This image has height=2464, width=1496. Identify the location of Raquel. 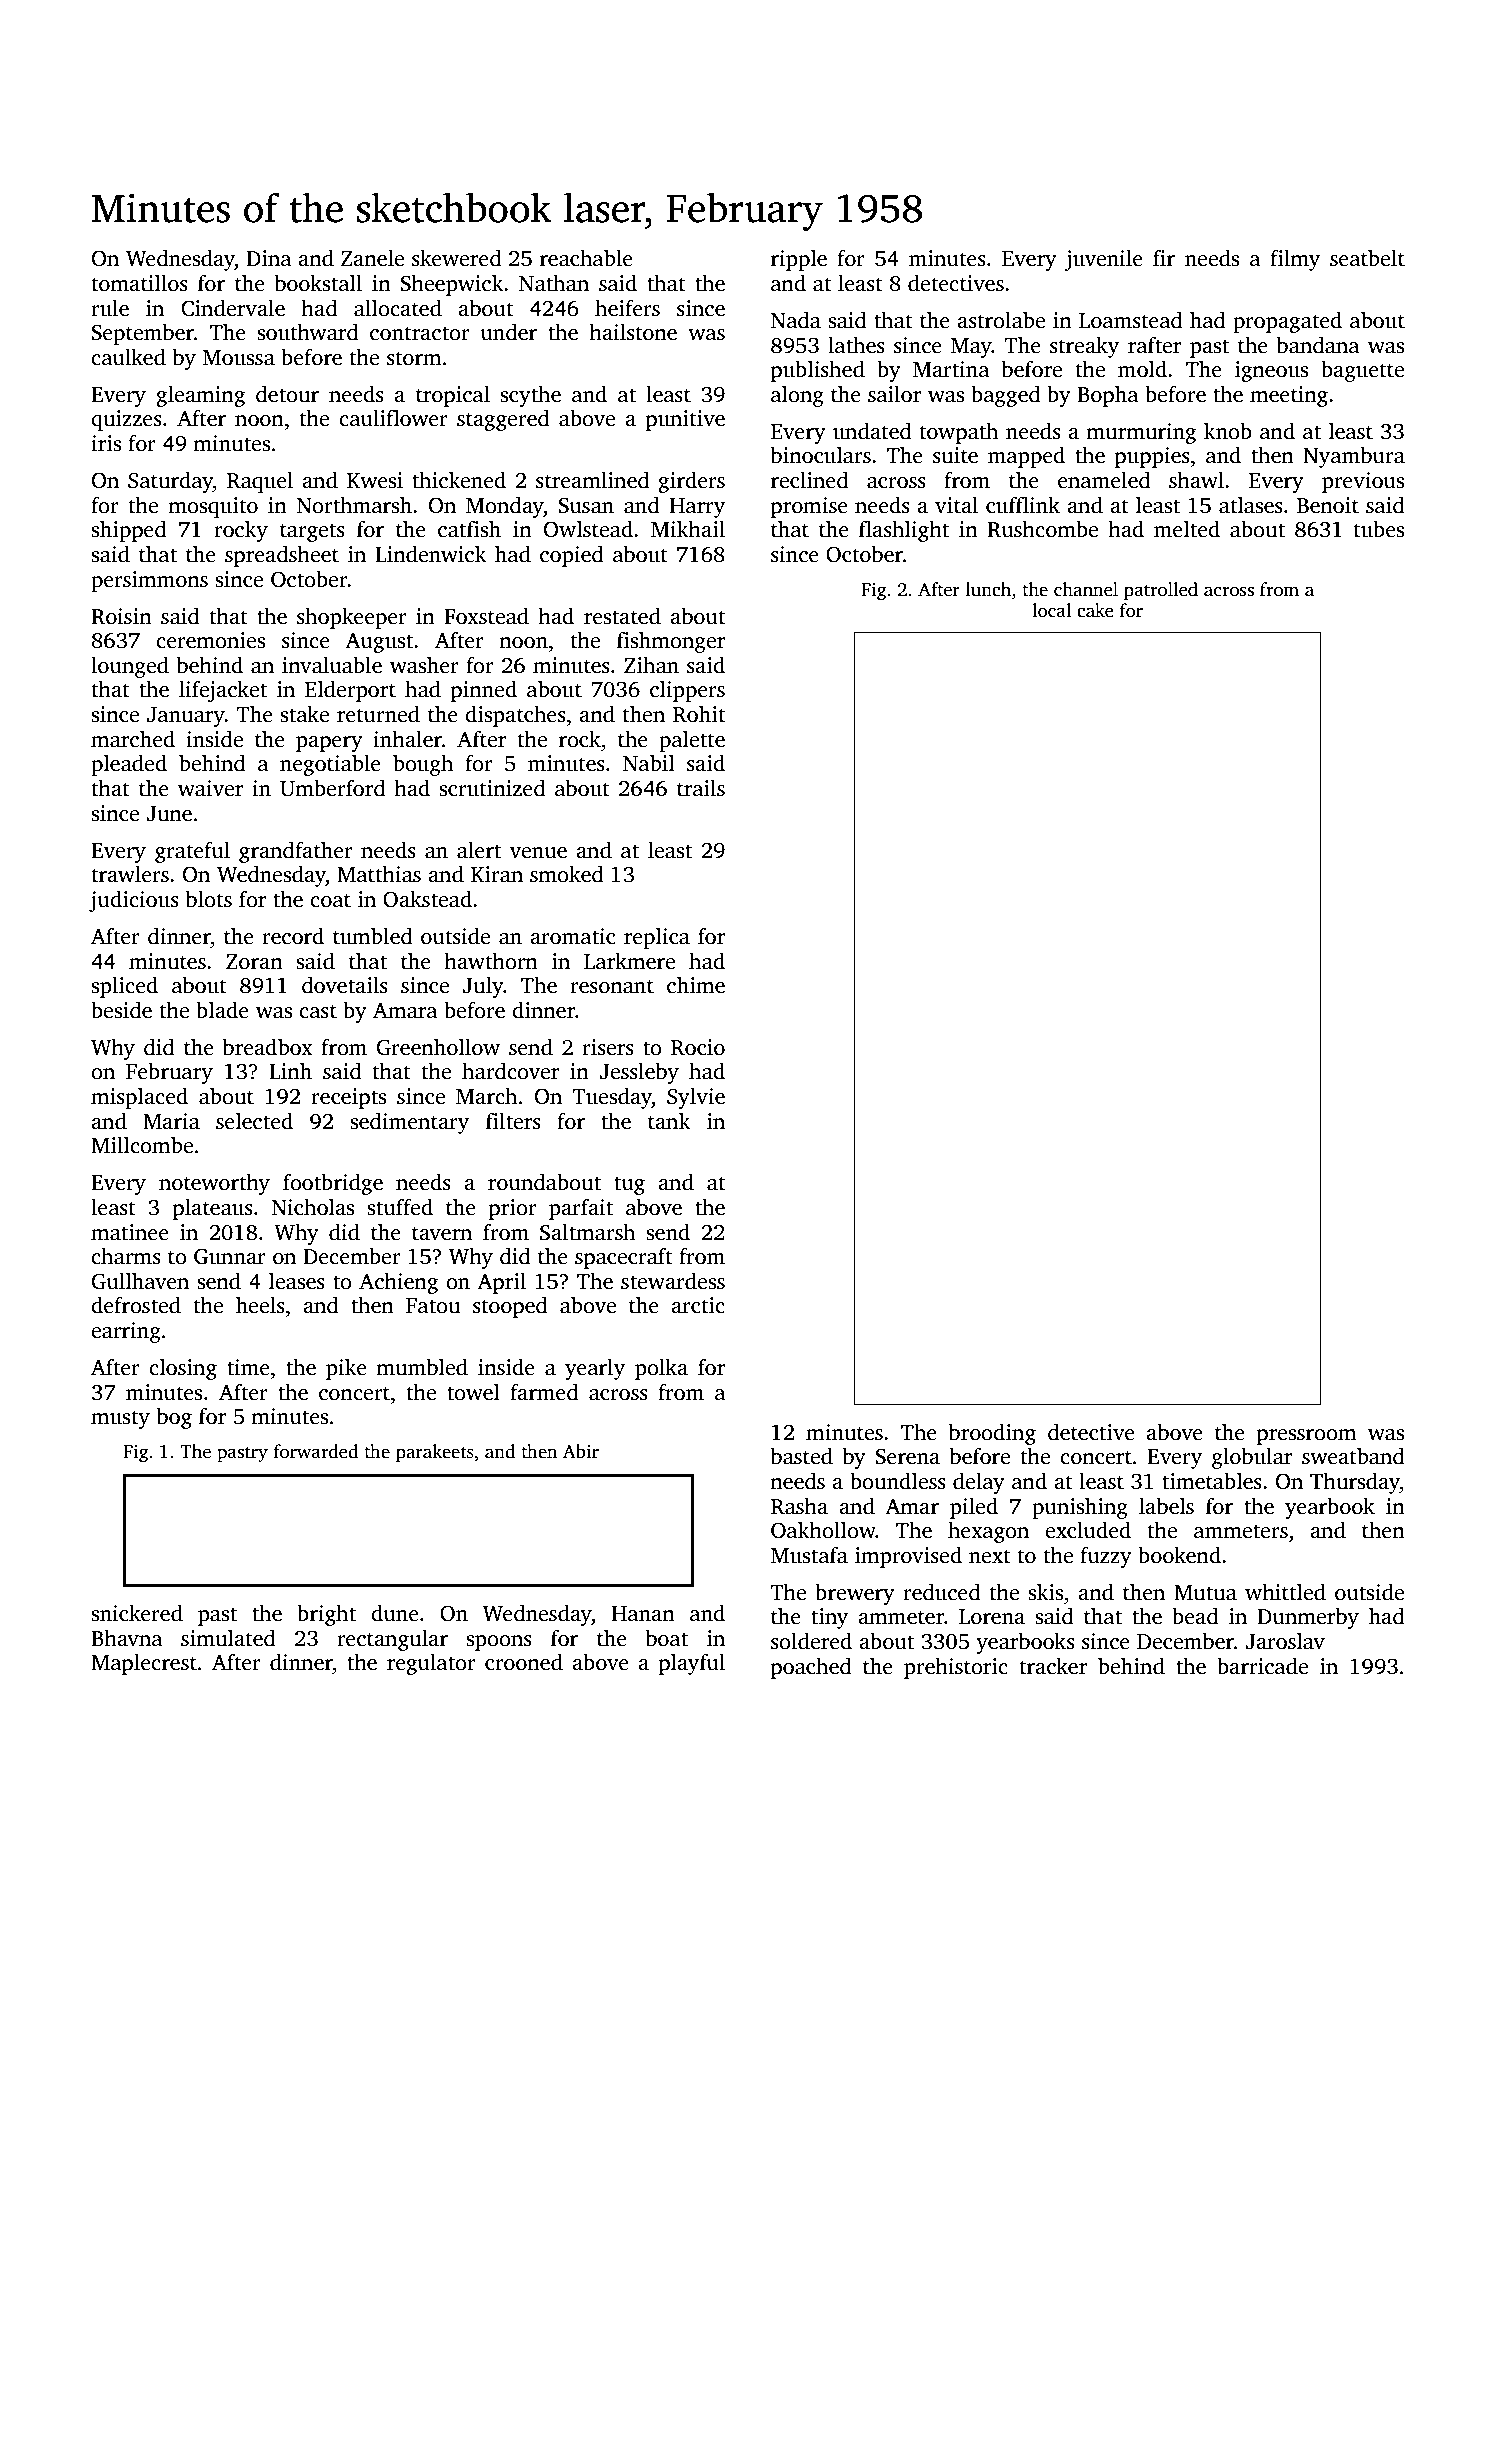
(260, 482).
